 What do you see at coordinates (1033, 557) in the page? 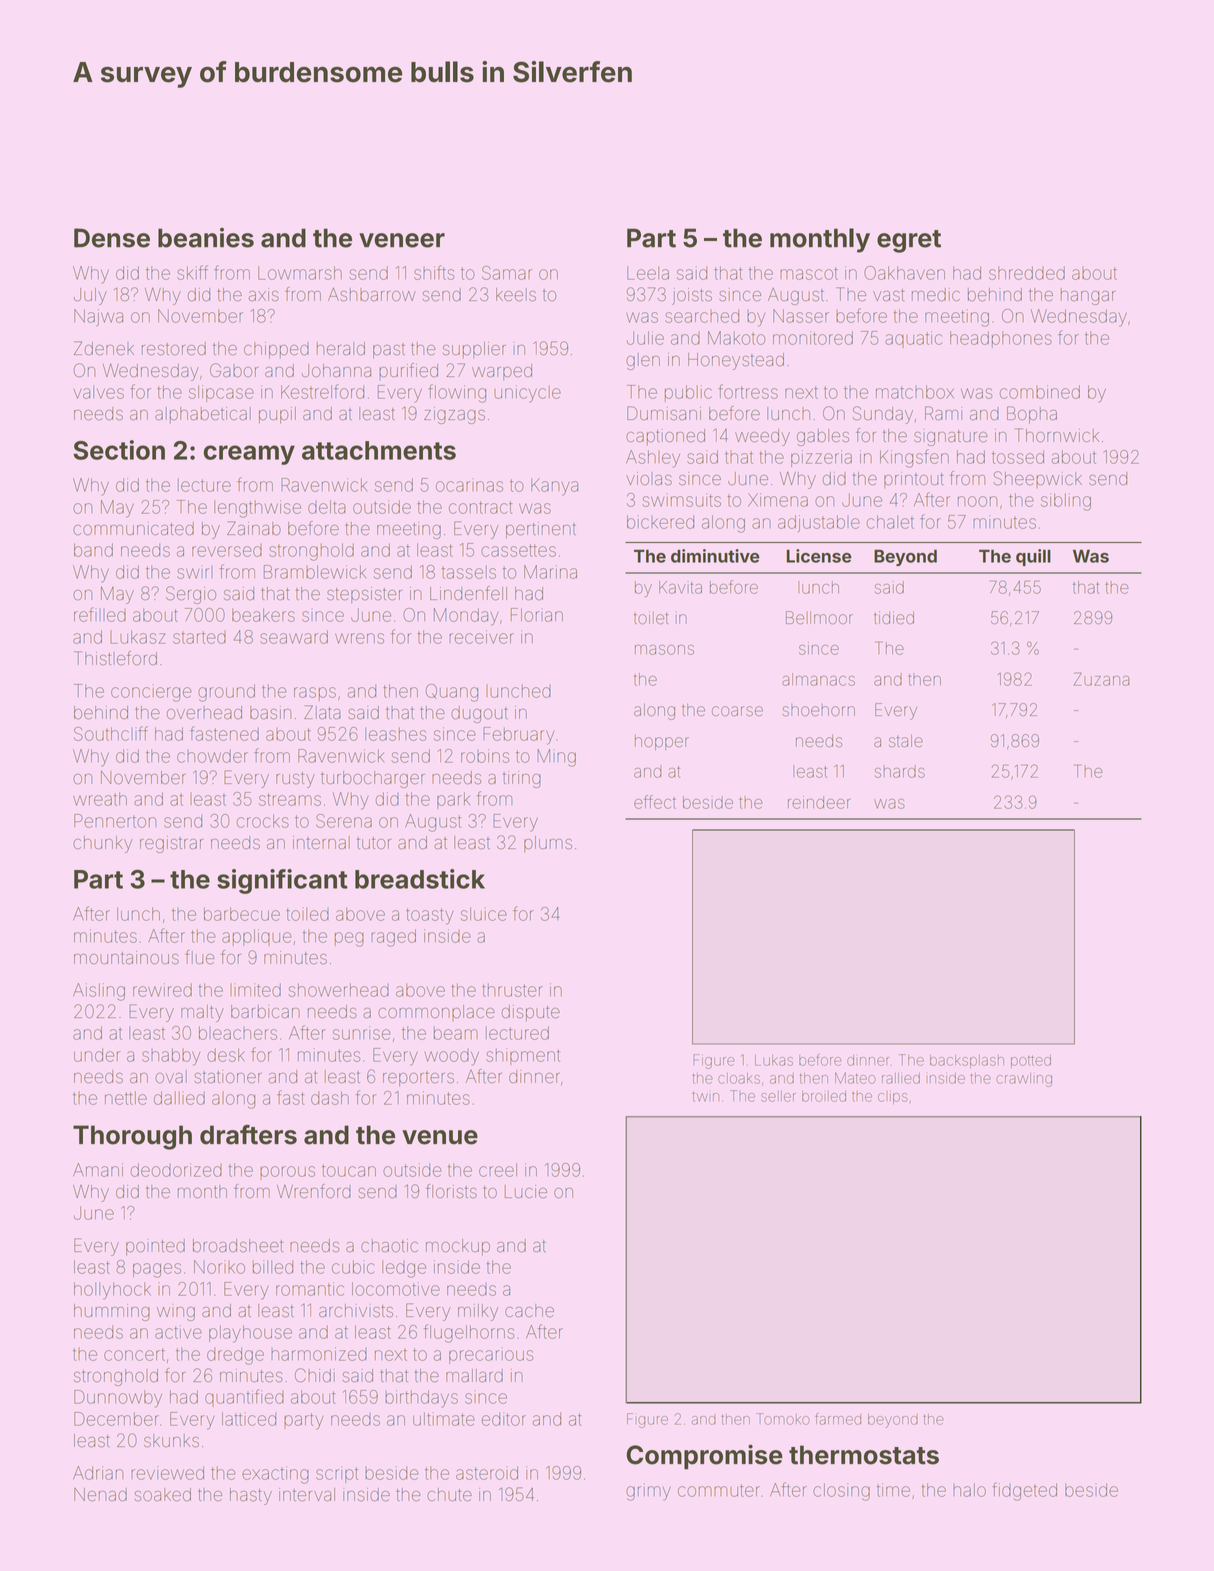
I see `quill` at bounding box center [1033, 557].
